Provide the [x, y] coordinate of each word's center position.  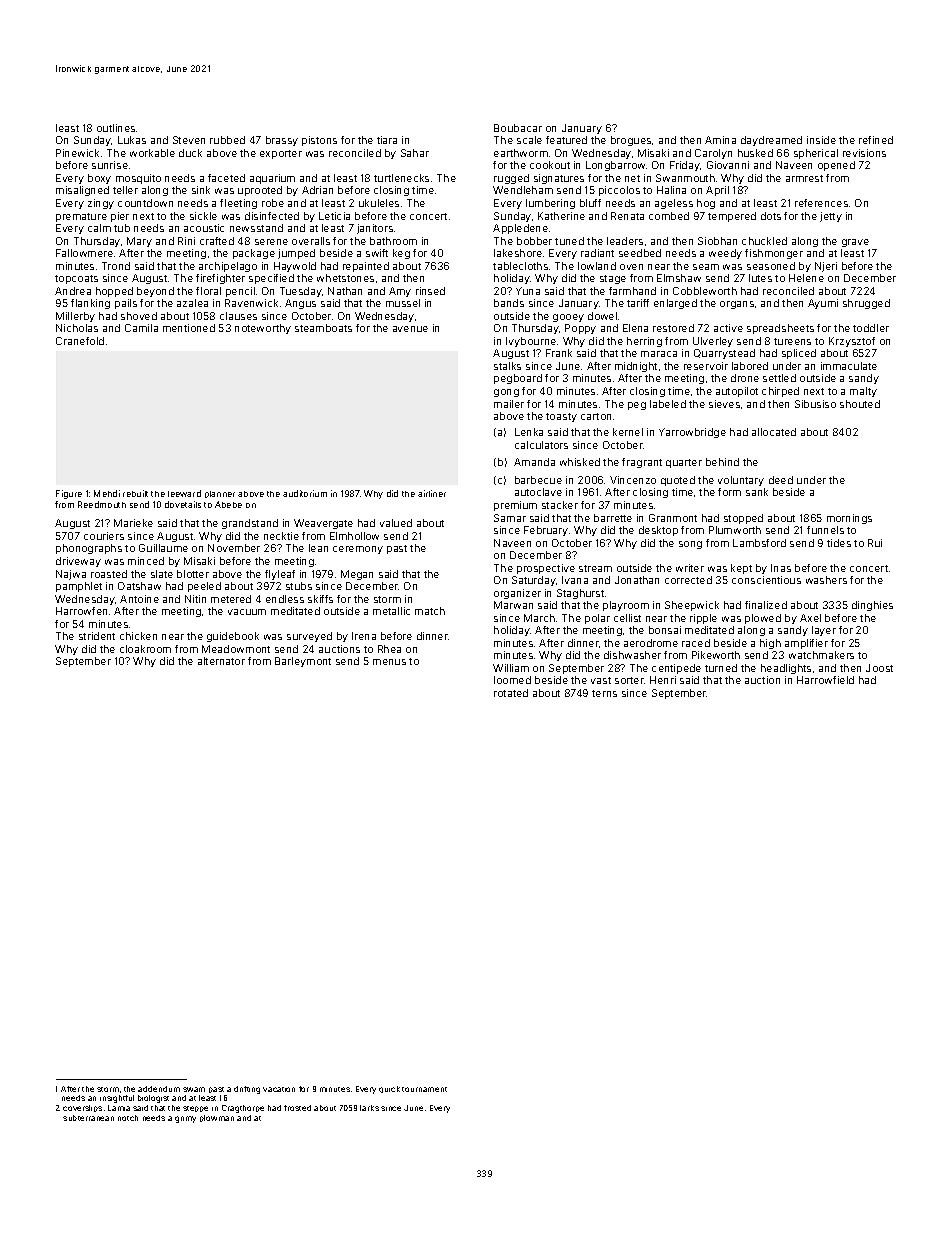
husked [755, 153]
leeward [184, 493]
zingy [101, 204]
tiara [387, 140]
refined [876, 140]
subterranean [88, 1118]
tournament [424, 1089]
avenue [410, 329]
